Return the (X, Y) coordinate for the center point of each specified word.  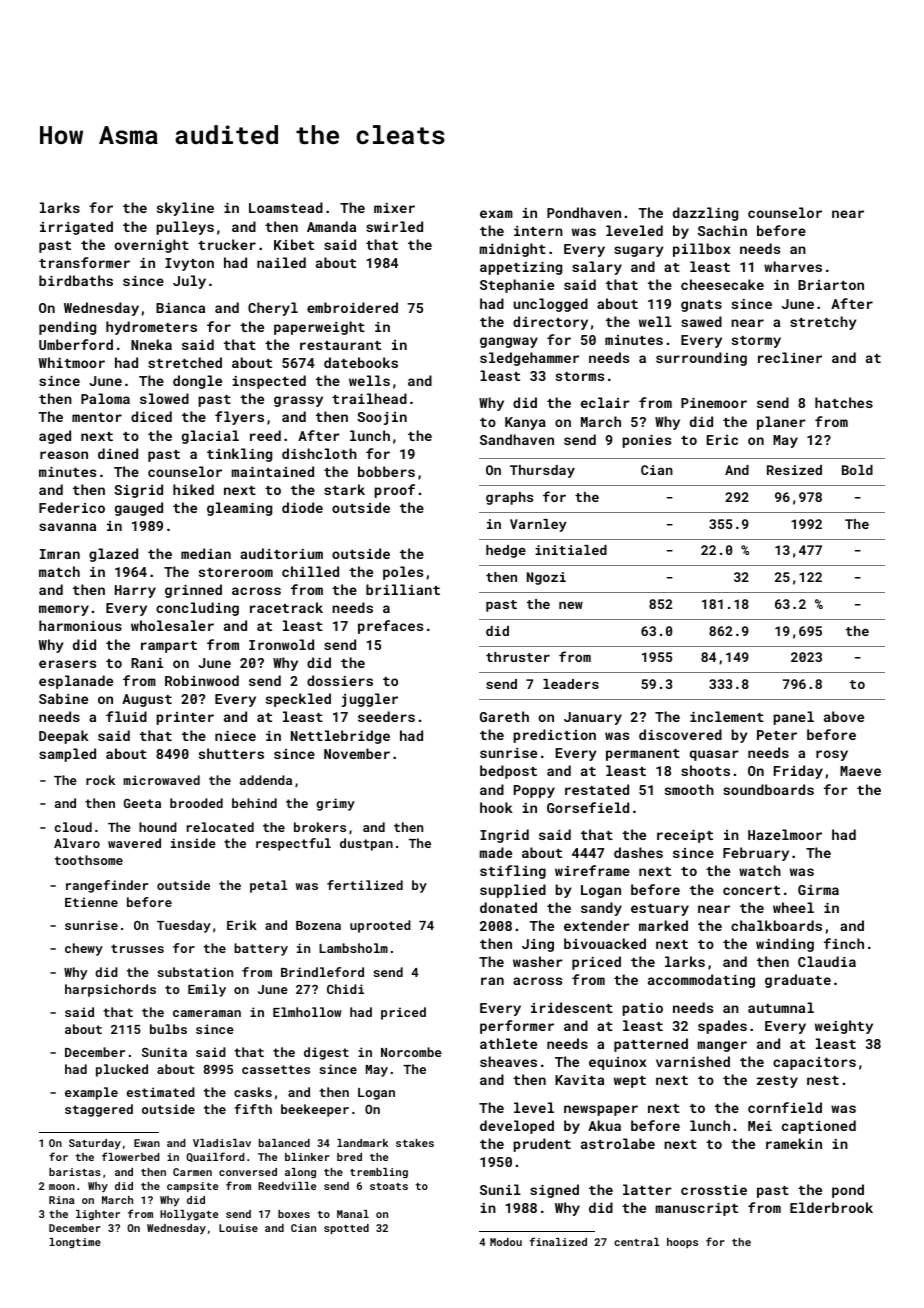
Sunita (164, 1052)
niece (235, 736)
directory (550, 323)
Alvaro (77, 843)
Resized (794, 470)
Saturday (95, 1144)
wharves (793, 266)
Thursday (542, 471)
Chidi (345, 989)
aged (55, 437)
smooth (689, 789)
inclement (727, 716)
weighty (844, 1027)
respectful (293, 844)
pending (67, 328)
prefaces (390, 627)
